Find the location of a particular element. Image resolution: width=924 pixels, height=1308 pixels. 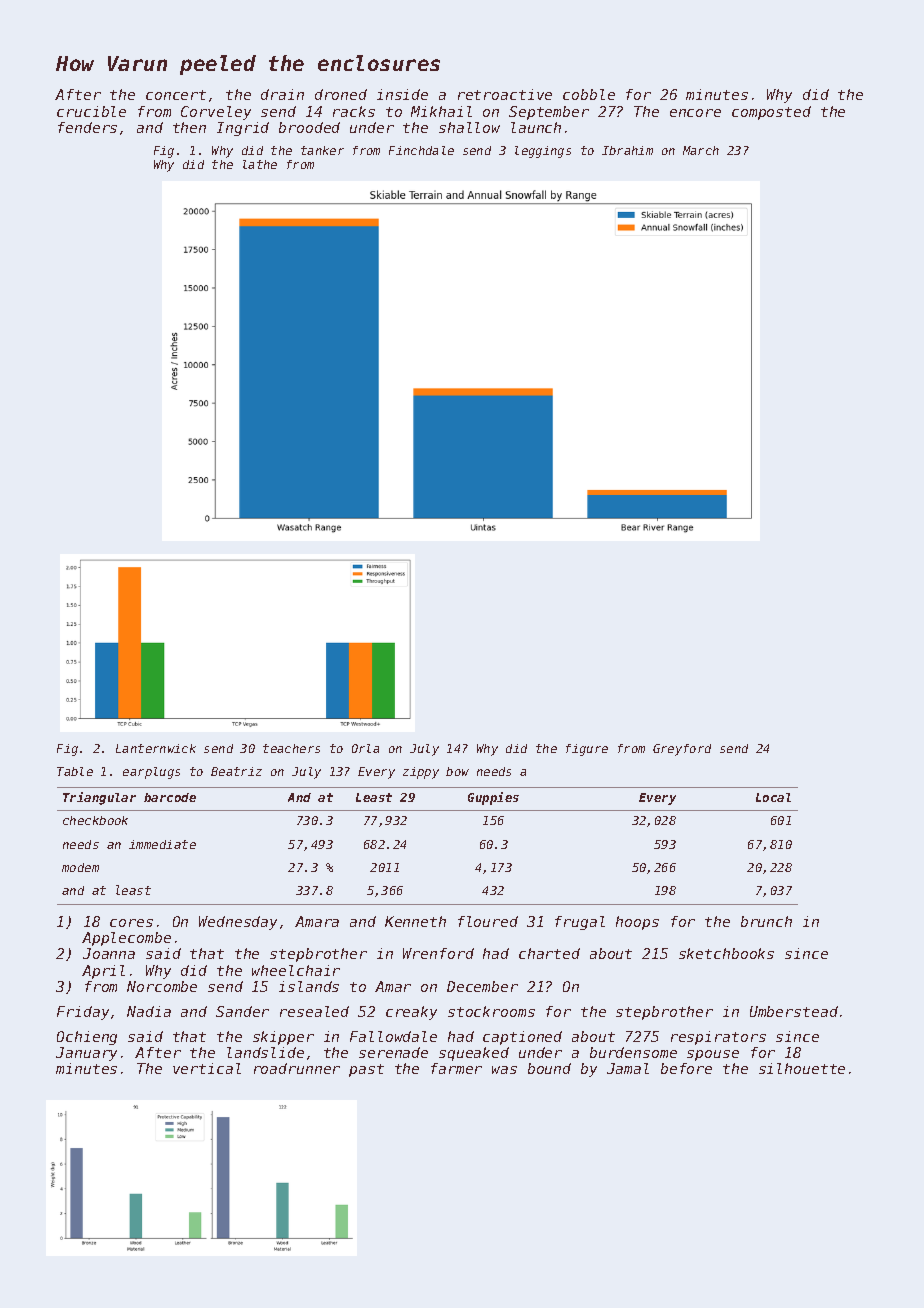

retroactive is located at coordinates (505, 94).
